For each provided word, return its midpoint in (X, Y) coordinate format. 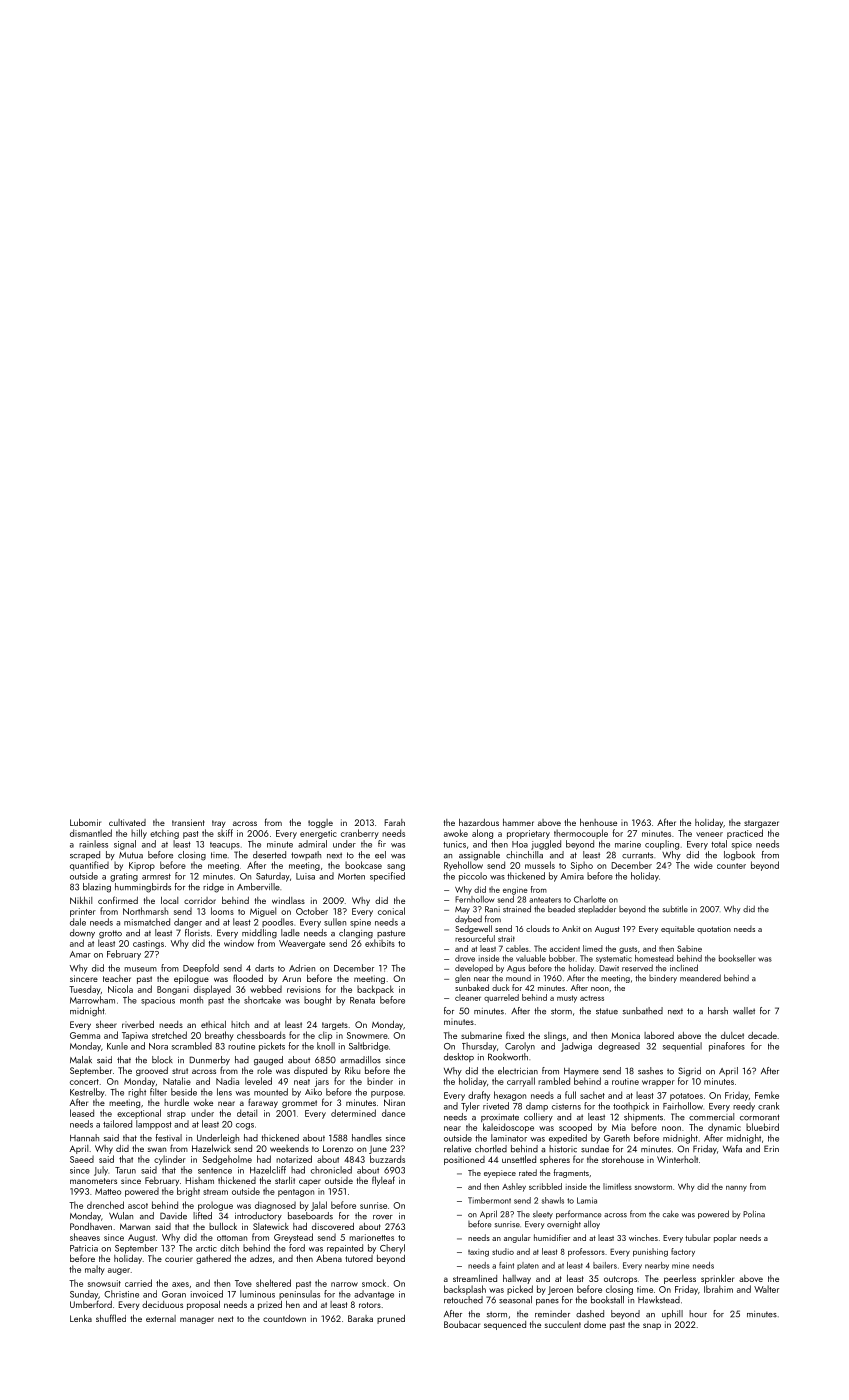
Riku (352, 1070)
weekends (289, 1148)
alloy (592, 1224)
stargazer (761, 824)
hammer (518, 822)
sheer (106, 1024)
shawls (553, 1200)
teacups (225, 846)
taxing (478, 1253)
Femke (767, 1095)
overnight (564, 1224)
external (161, 1318)
